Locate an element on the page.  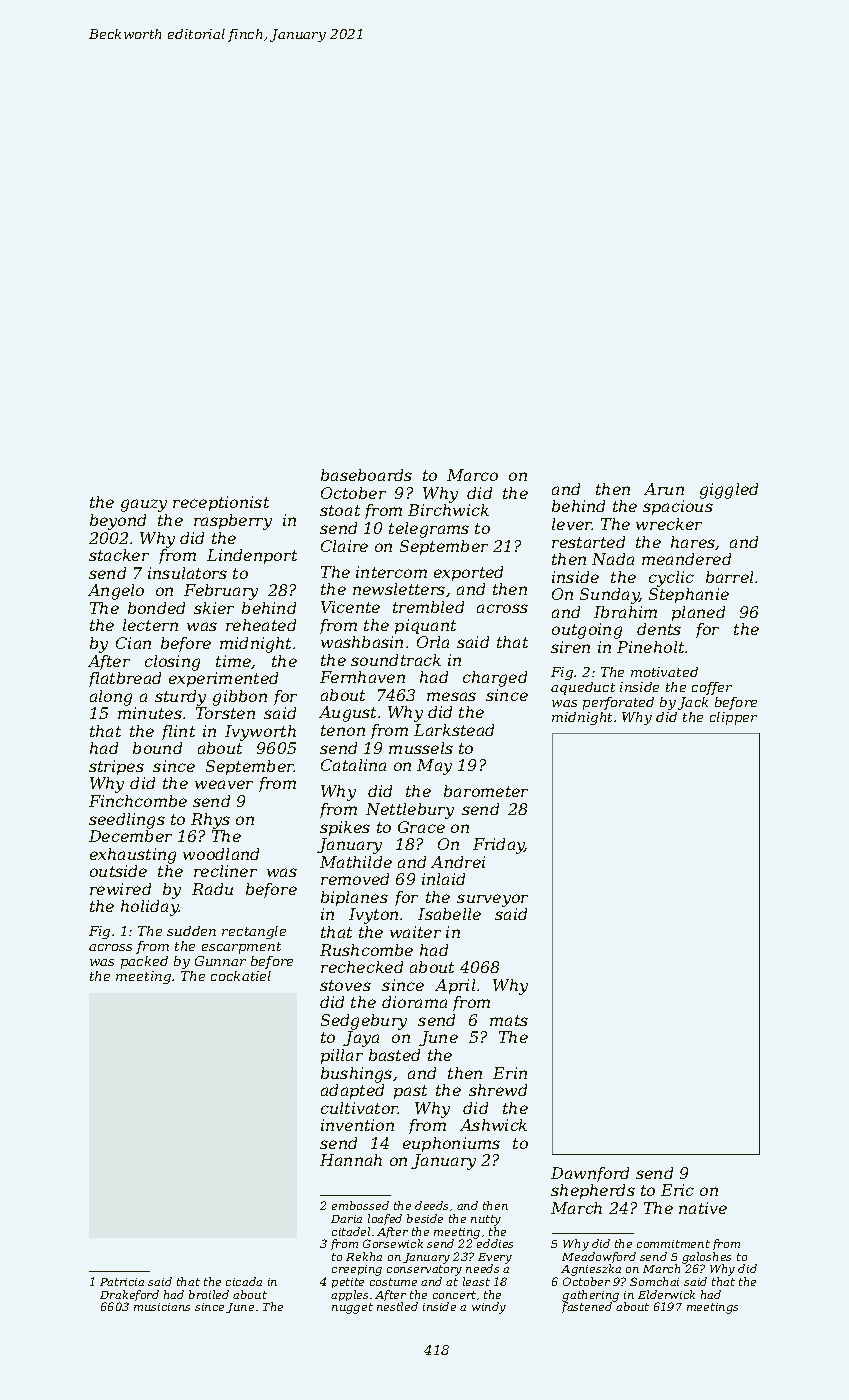
raspberry is located at coordinates (233, 522).
